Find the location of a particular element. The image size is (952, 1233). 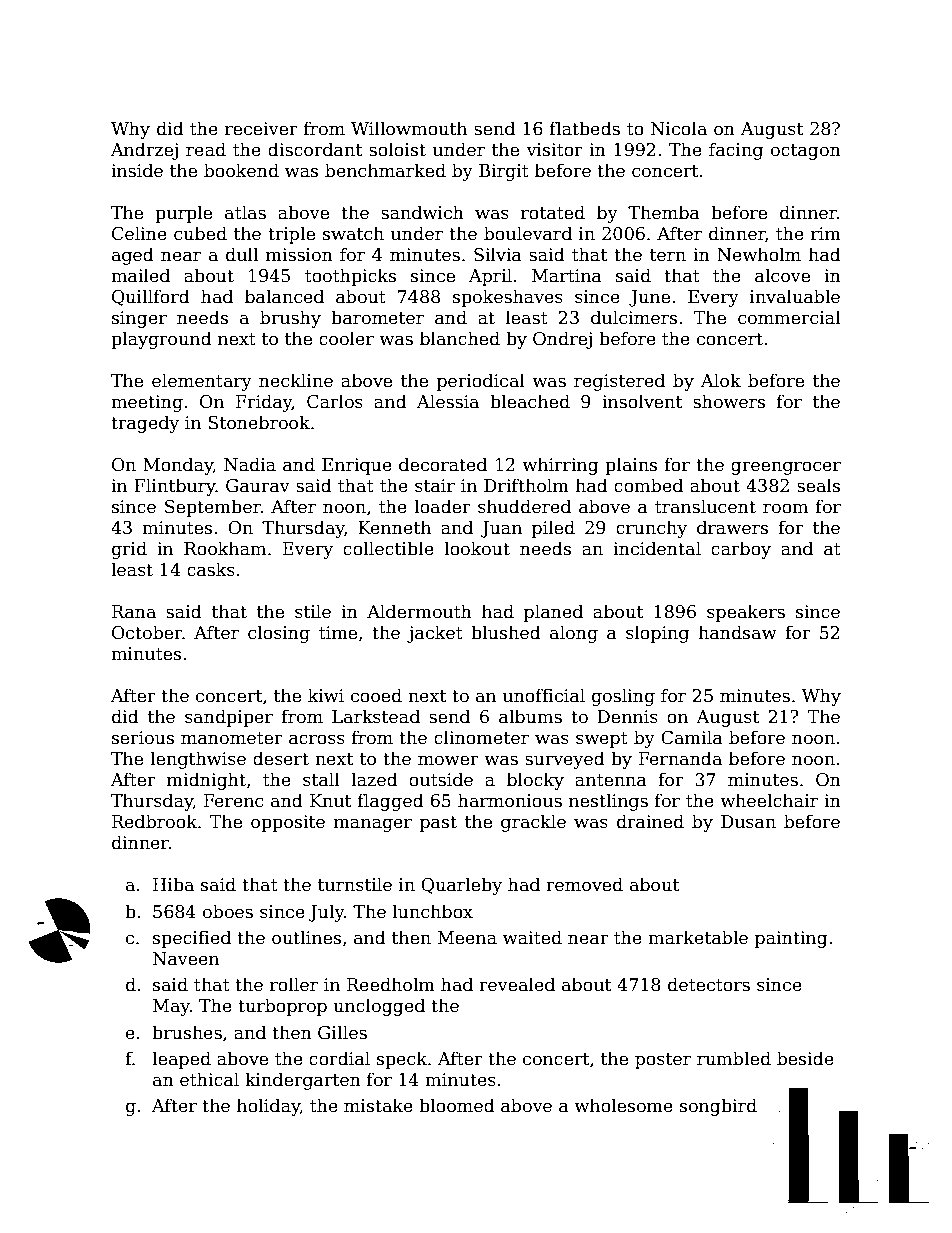

Willowmouth is located at coordinates (409, 128).
